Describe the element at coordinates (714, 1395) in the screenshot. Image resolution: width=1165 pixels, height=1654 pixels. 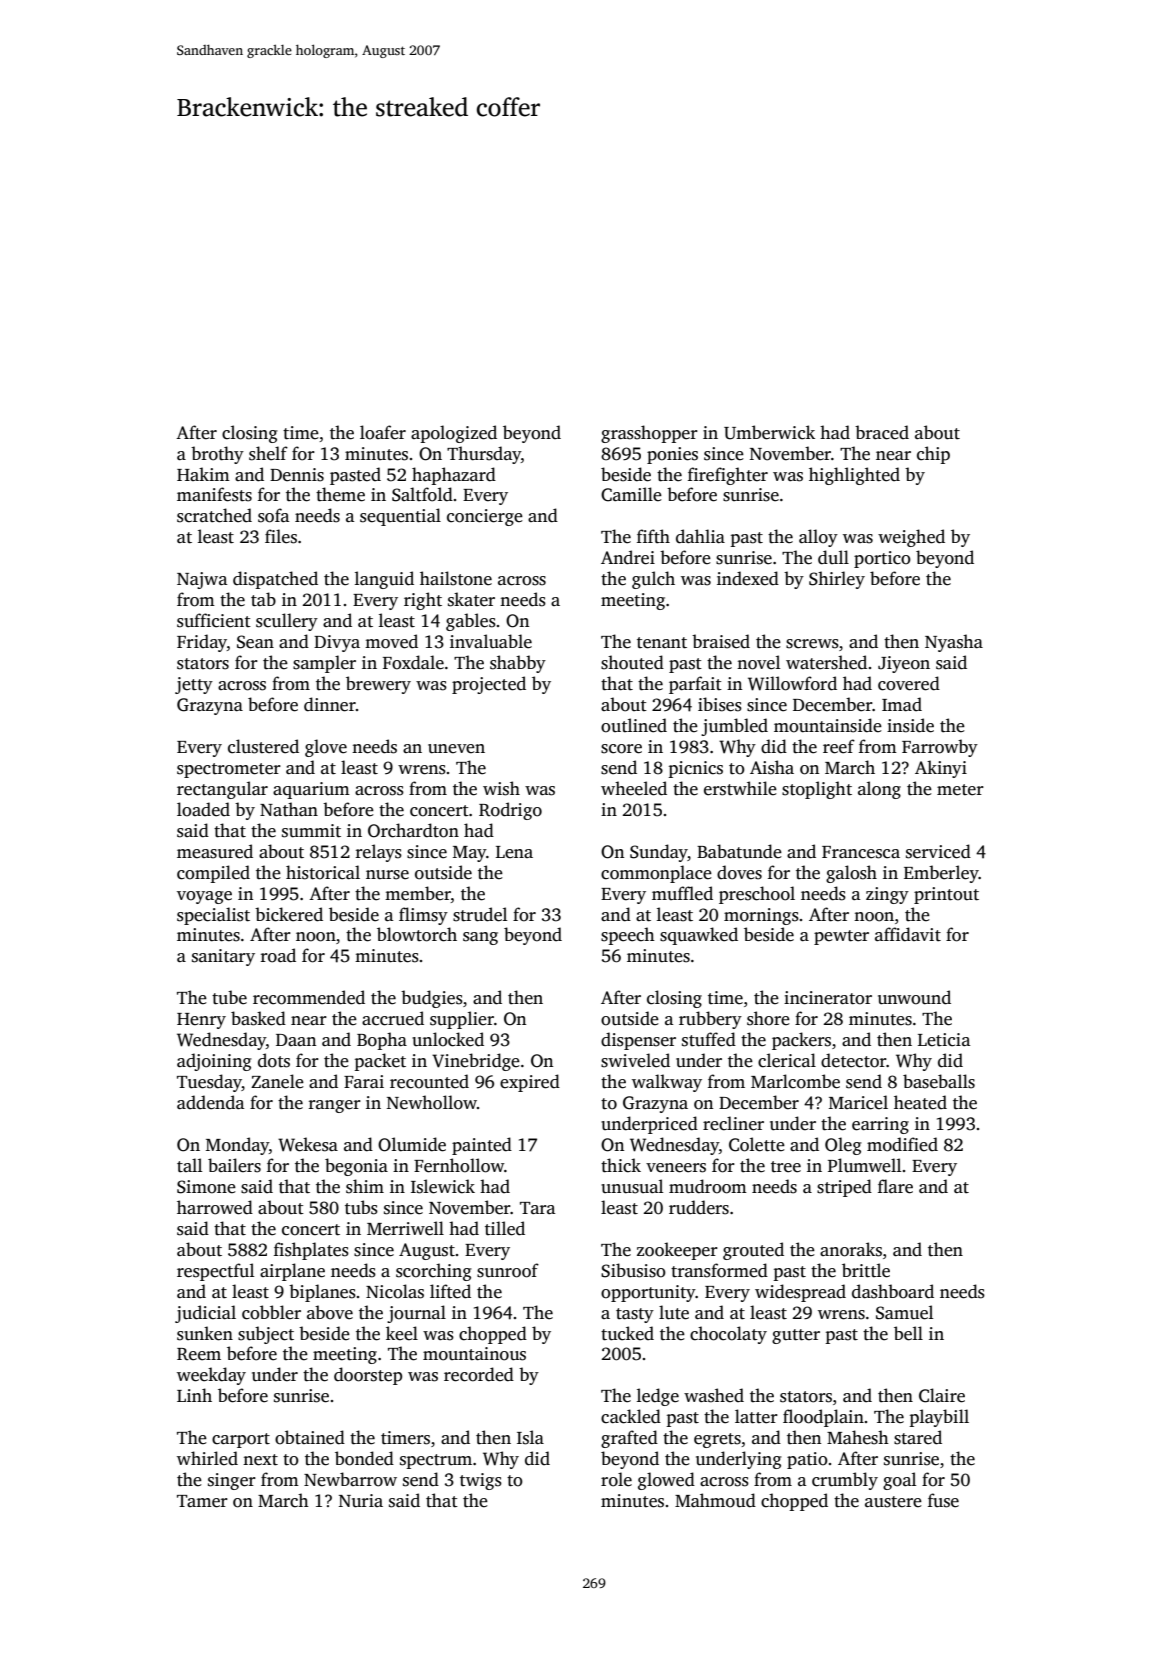
I see `washed` at that location.
